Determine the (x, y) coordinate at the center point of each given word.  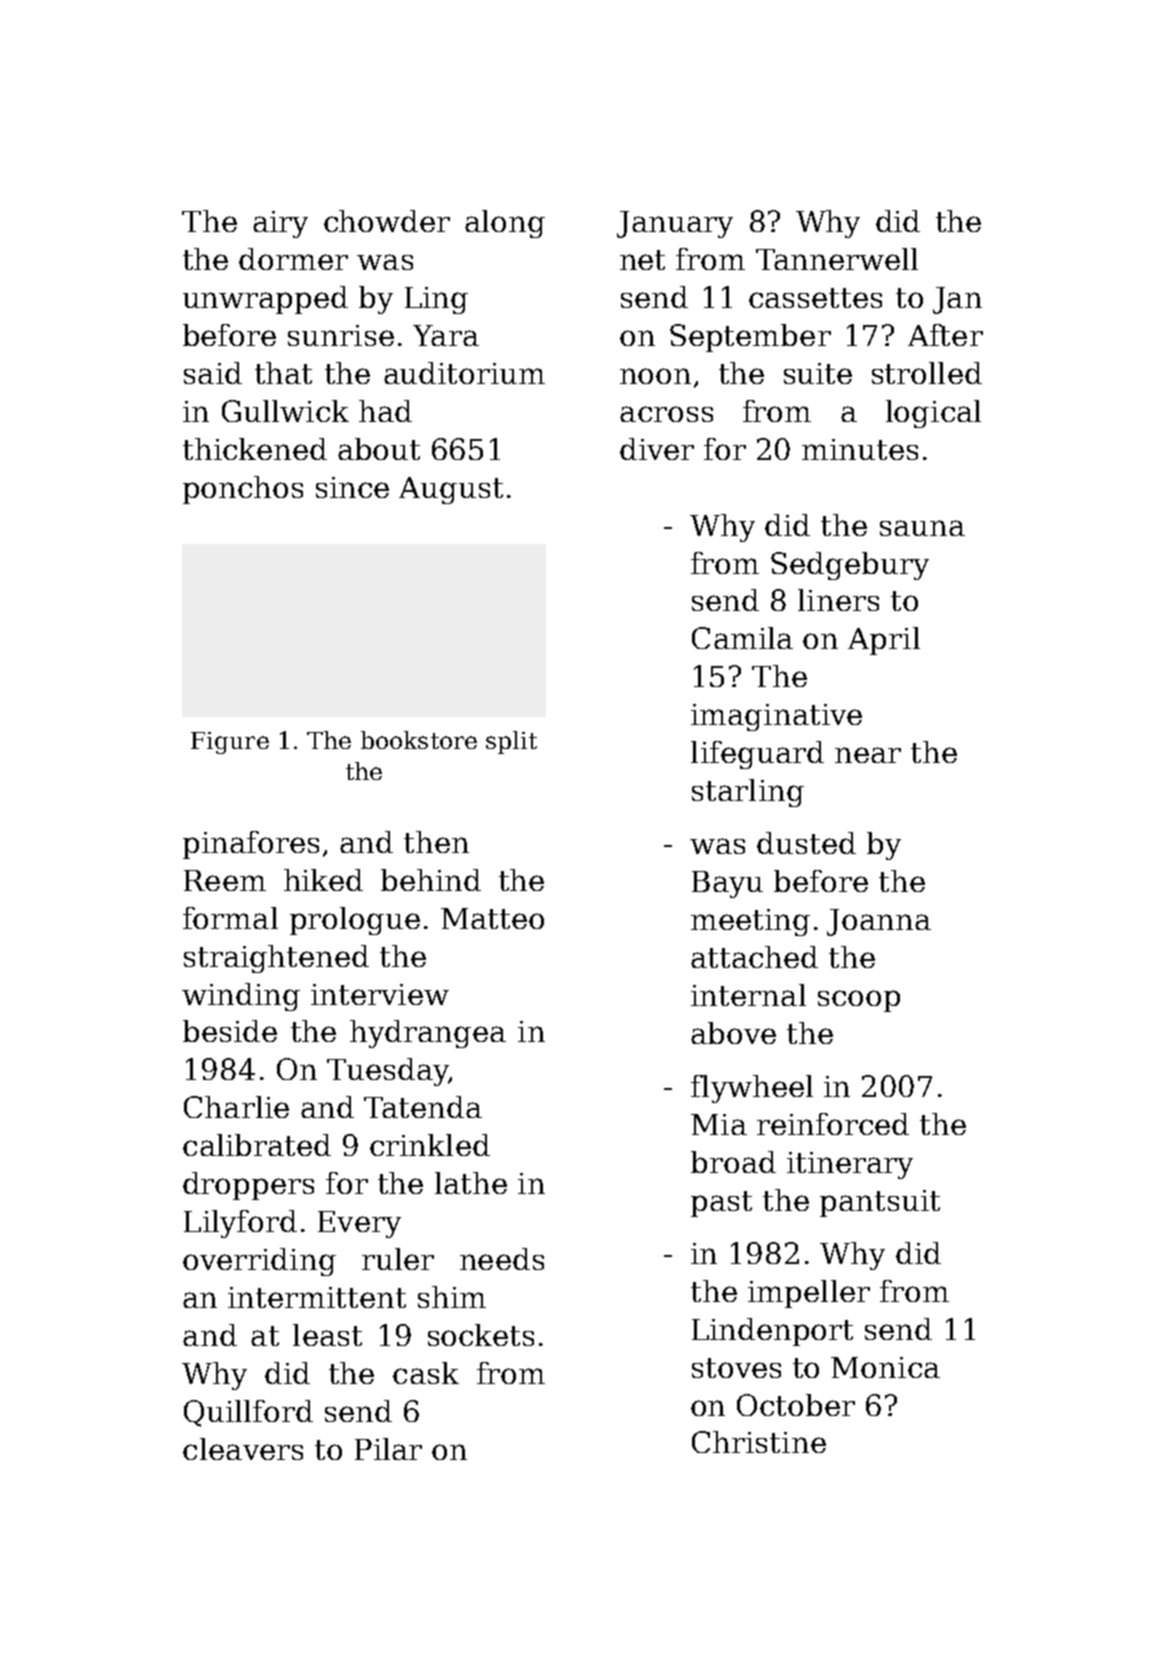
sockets (481, 1335)
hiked (323, 880)
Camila (742, 638)
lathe (471, 1183)
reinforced (833, 1124)
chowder (387, 221)
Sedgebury (850, 566)
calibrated (257, 1145)
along (505, 224)
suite (818, 373)
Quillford (248, 1413)
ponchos (243, 490)
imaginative (776, 717)
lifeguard (757, 755)
